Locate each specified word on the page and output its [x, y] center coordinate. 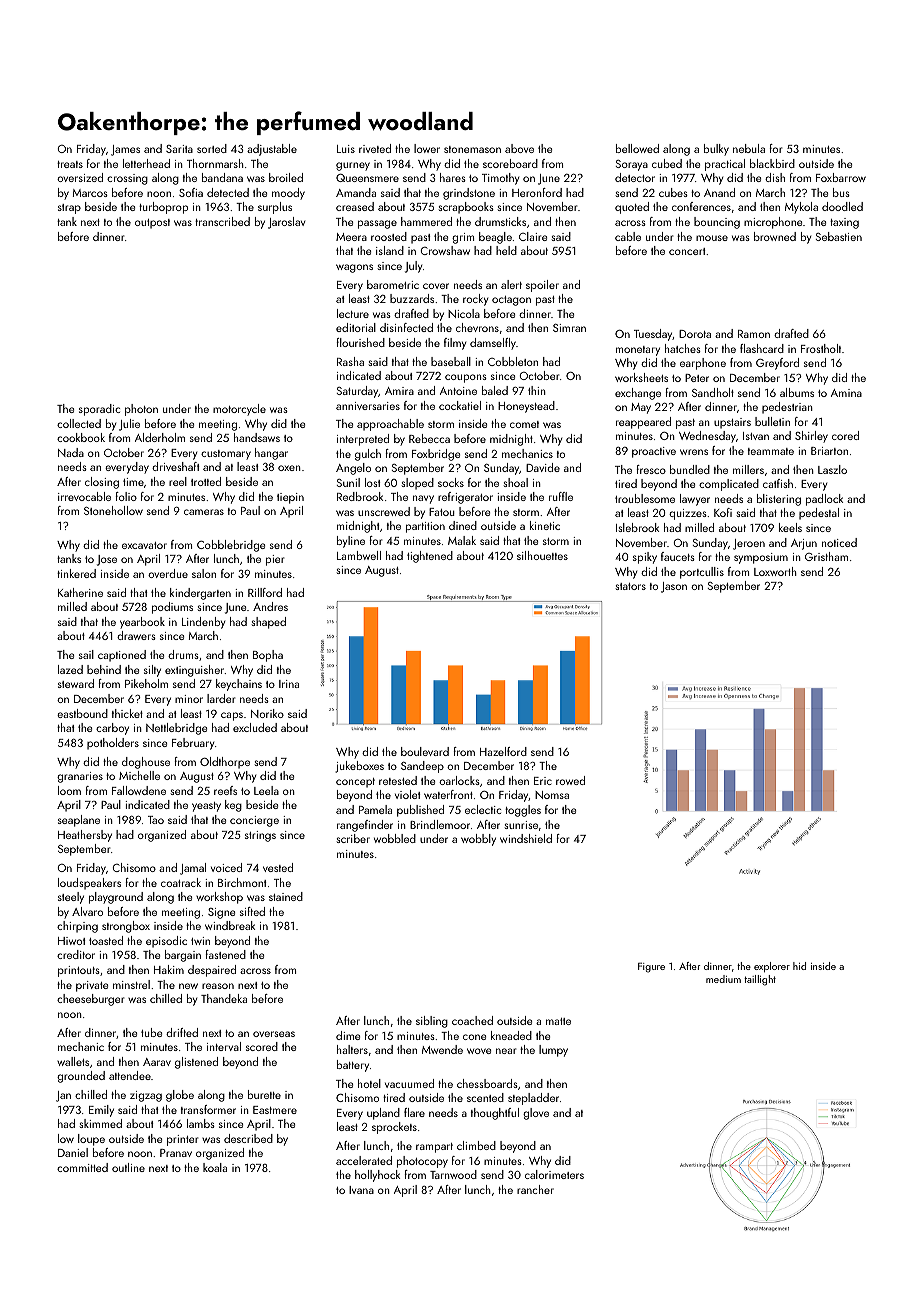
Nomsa [552, 795]
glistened [196, 1063]
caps [232, 716]
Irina [289, 684]
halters [352, 1049]
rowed [570, 780]
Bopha [268, 656]
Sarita [179, 149]
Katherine [80, 592]
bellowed [637, 148]
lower [427, 148]
